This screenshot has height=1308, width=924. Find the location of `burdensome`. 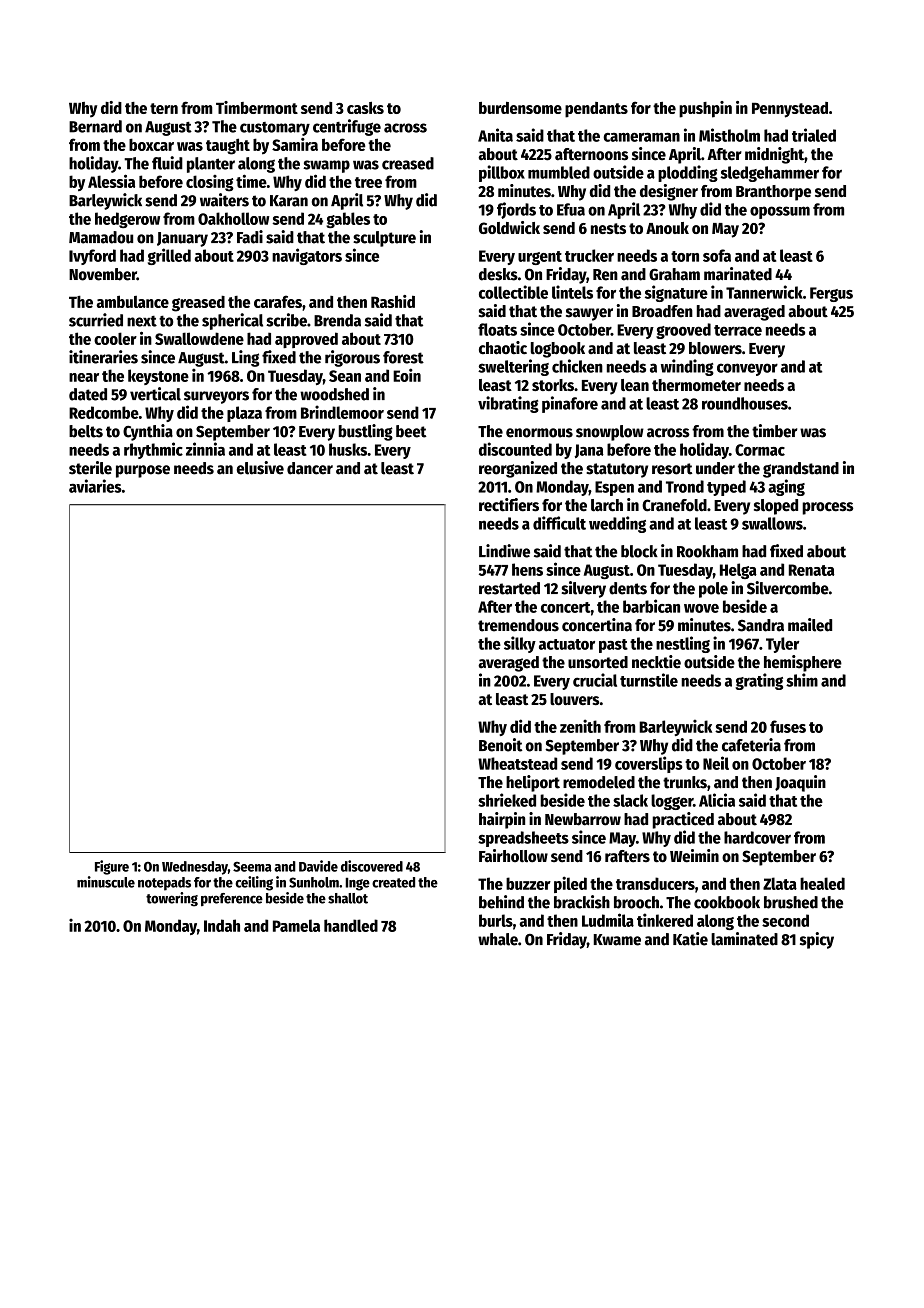

burdensome is located at coordinates (520, 108).
